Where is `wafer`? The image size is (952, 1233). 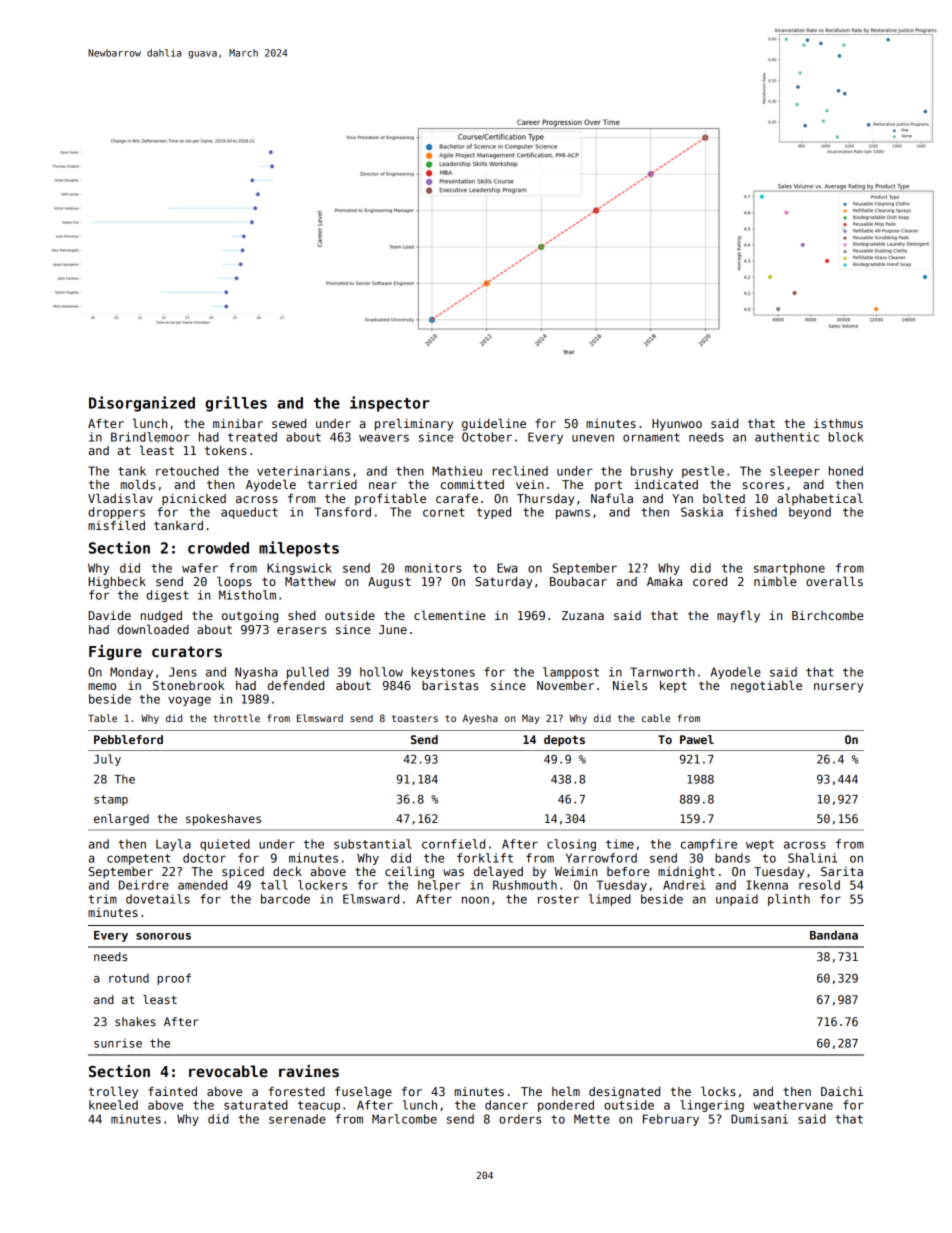
wafer is located at coordinates (200, 568).
